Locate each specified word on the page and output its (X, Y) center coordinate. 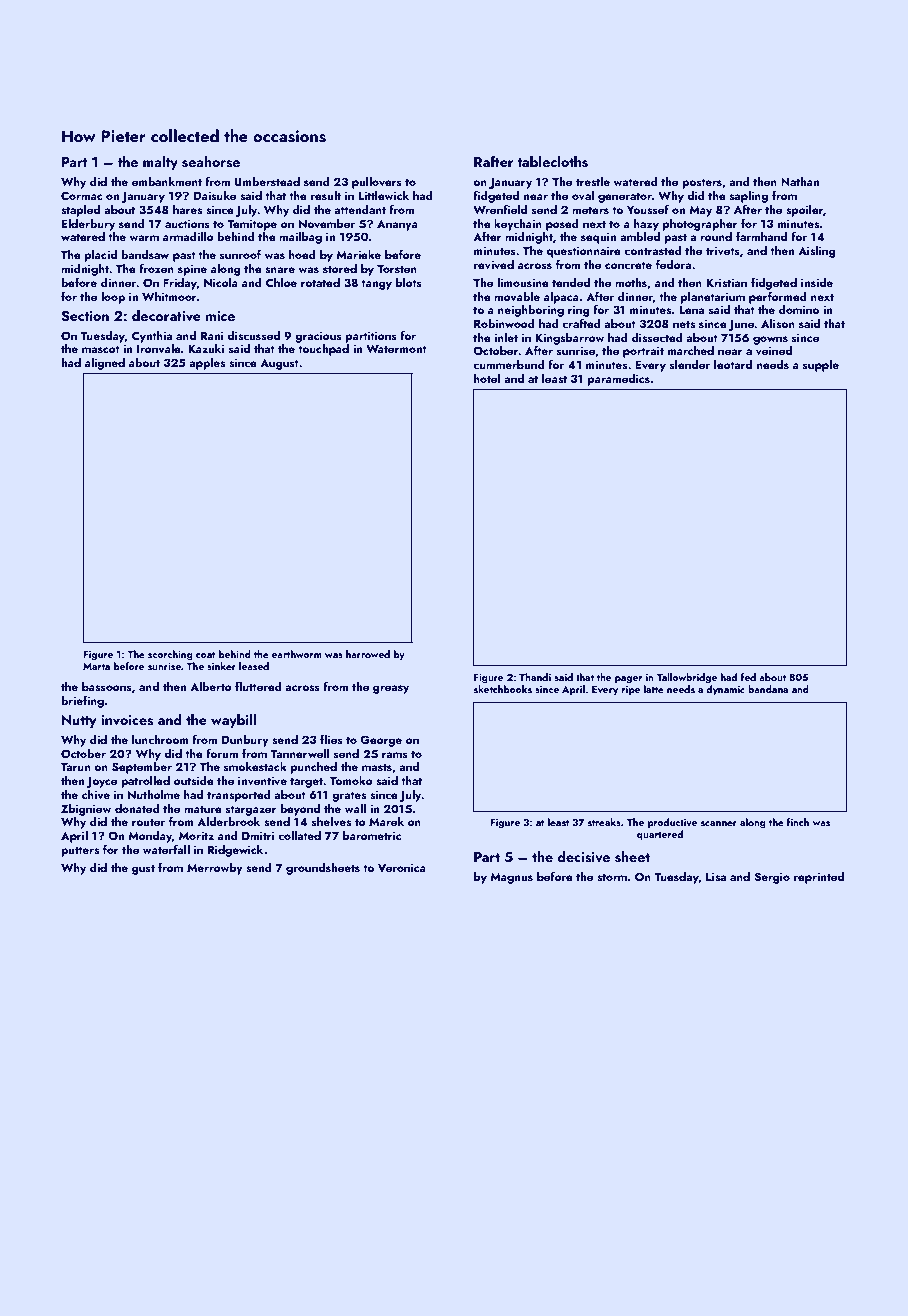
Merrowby (215, 869)
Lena (691, 310)
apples (207, 364)
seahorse (211, 162)
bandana (768, 689)
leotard (733, 364)
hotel (487, 378)
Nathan (800, 181)
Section (85, 316)
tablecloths (552, 162)
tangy (376, 284)
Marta (96, 666)
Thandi (535, 677)
